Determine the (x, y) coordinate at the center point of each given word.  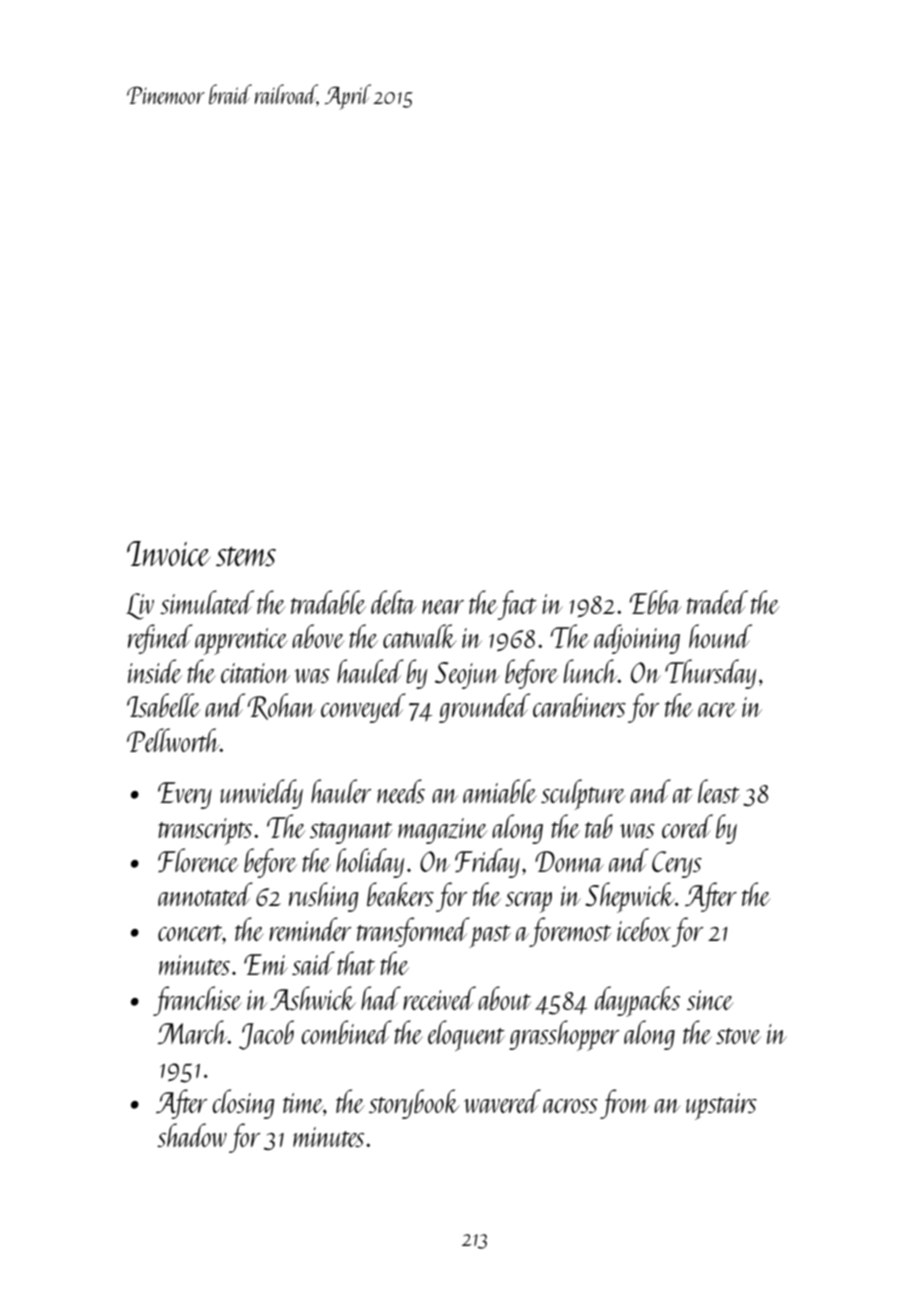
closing (243, 1104)
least (719, 791)
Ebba (656, 602)
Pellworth (173, 740)
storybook (414, 1104)
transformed (413, 932)
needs (401, 791)
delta (394, 602)
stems (246, 557)
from (624, 1104)
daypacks (637, 1001)
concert (190, 933)
